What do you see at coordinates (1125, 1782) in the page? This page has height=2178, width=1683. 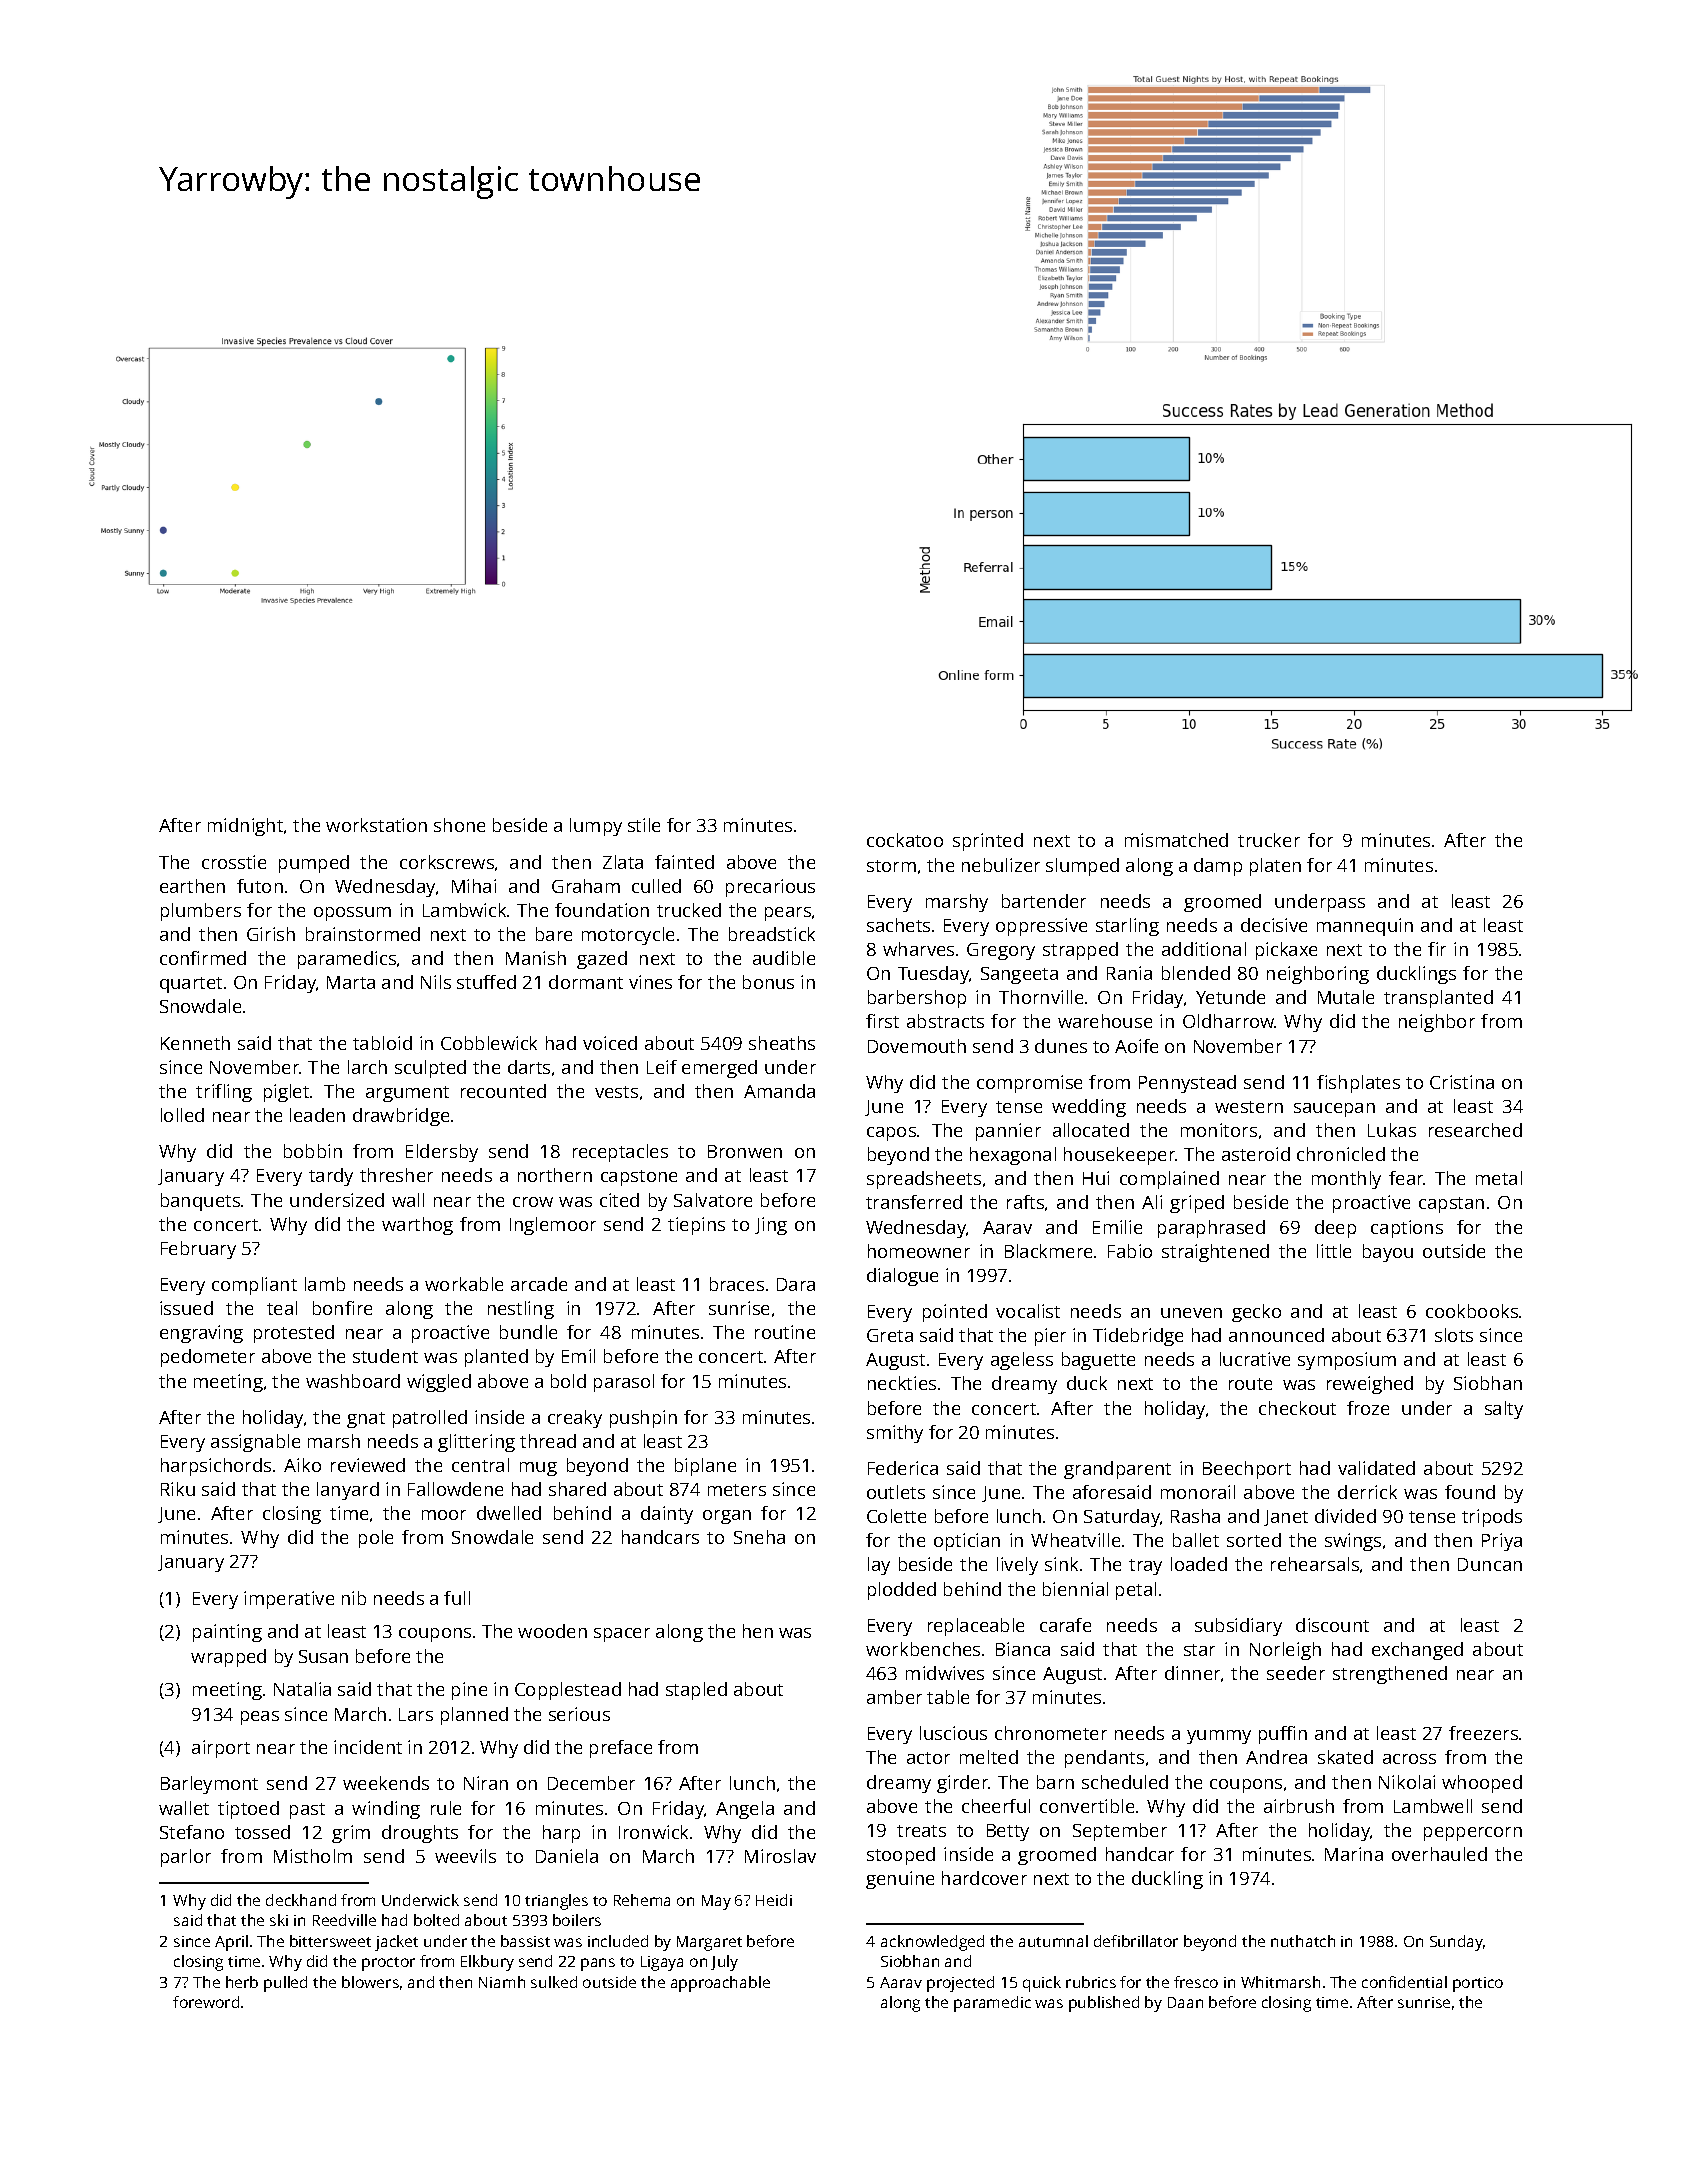 I see `scheduled` at bounding box center [1125, 1782].
